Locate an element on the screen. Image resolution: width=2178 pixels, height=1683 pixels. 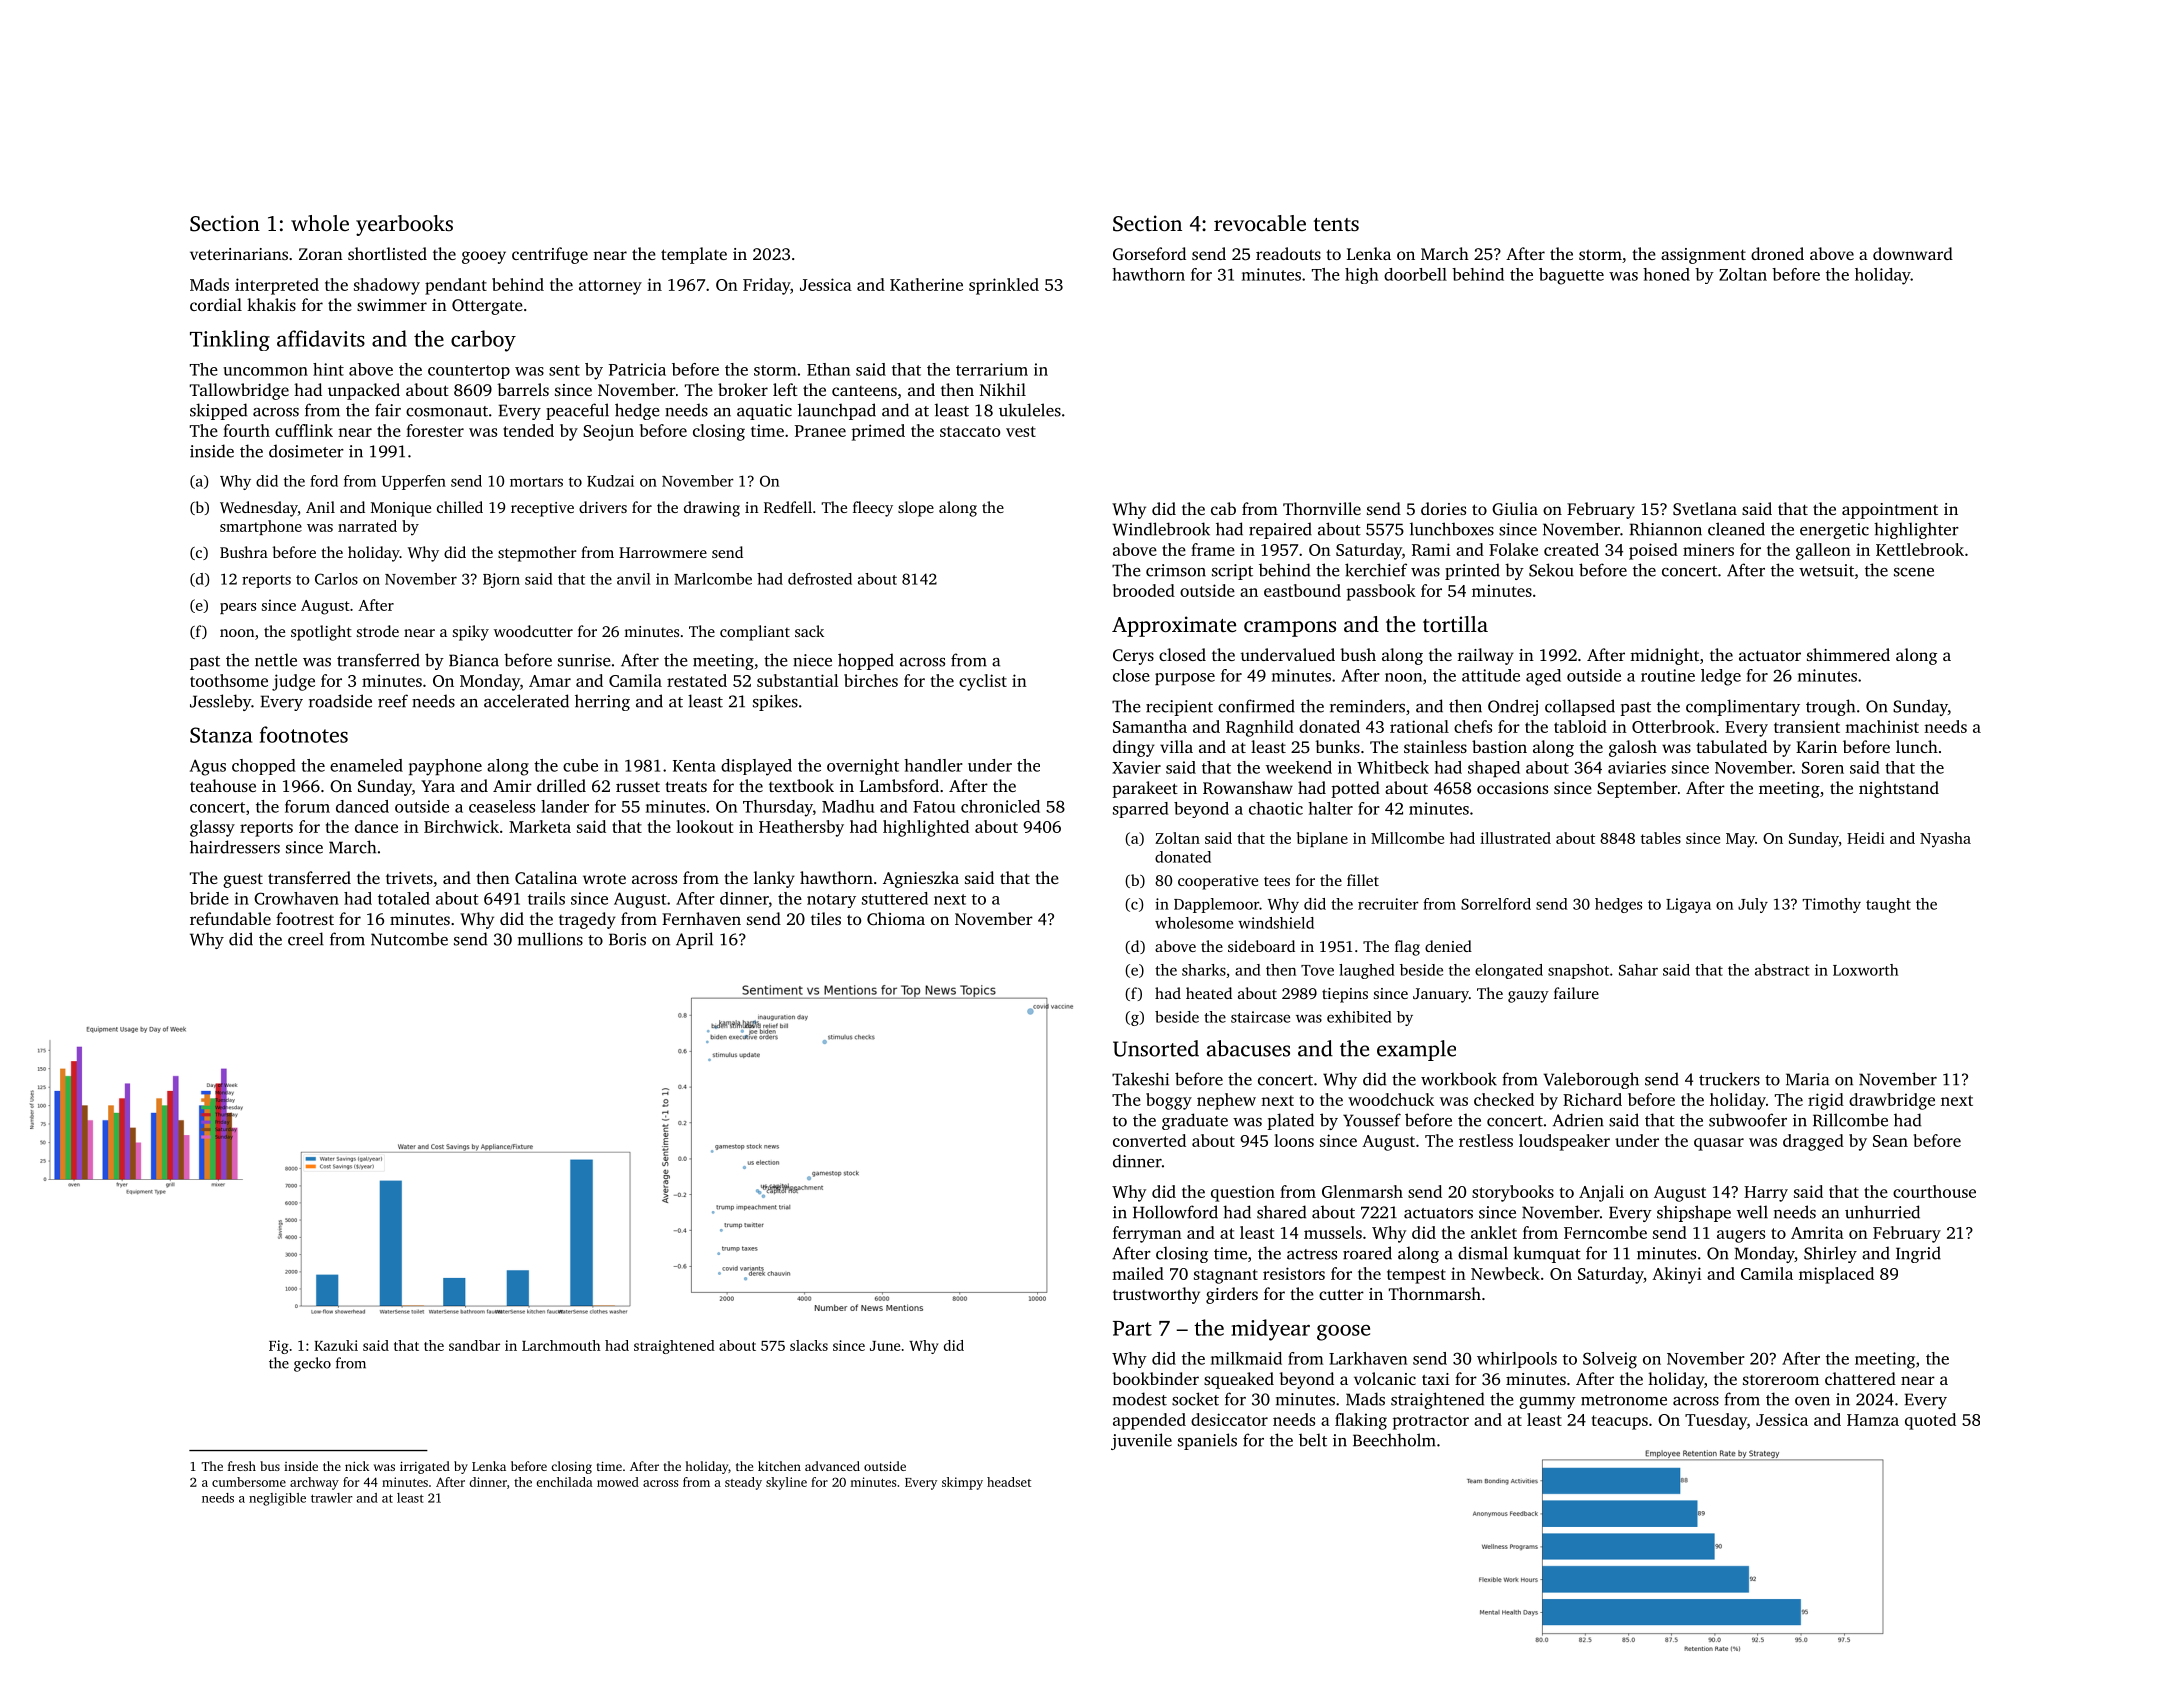
herring is located at coordinates (602, 702).
